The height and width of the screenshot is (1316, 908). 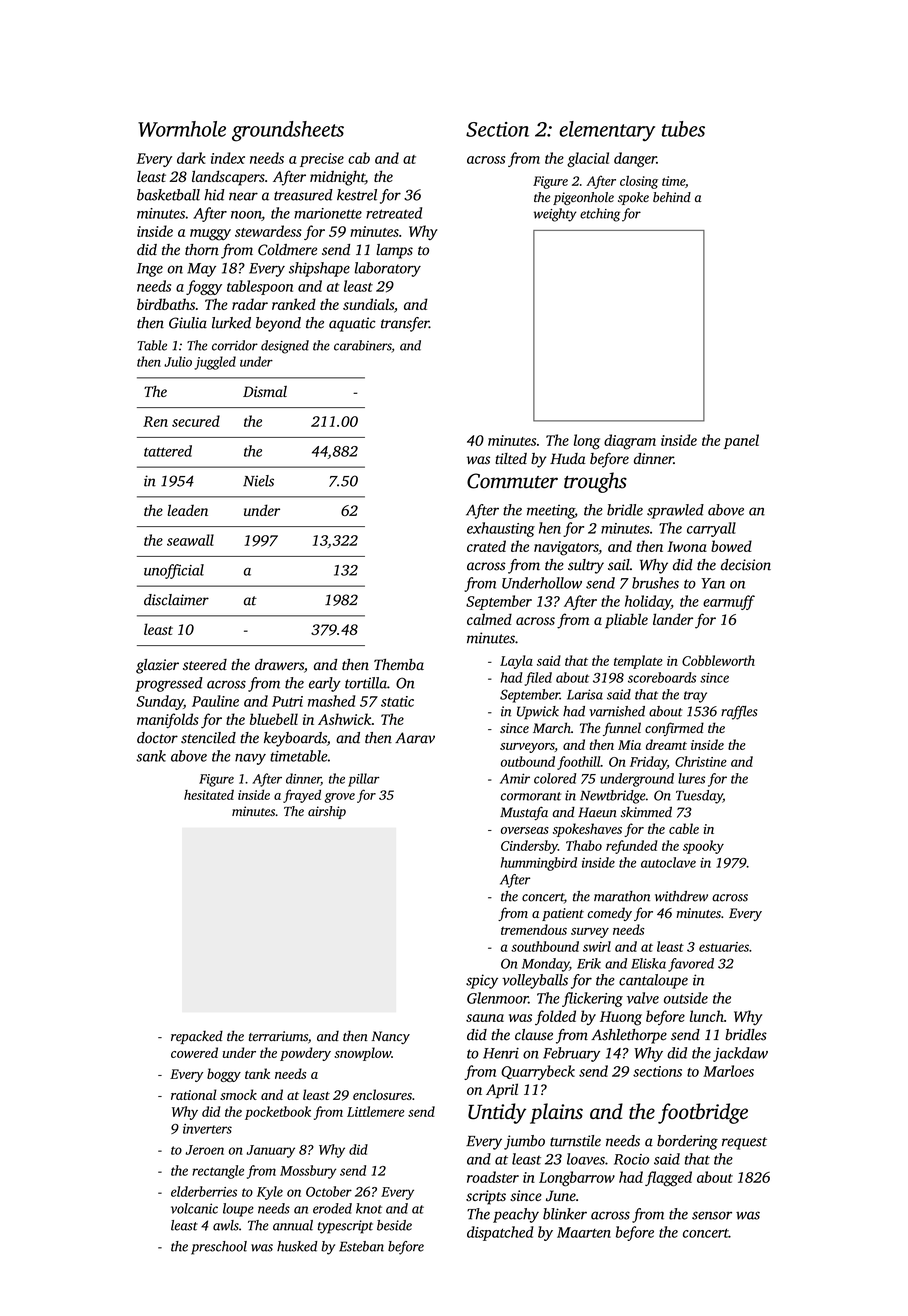 I want to click on tubes, so click(x=683, y=129).
